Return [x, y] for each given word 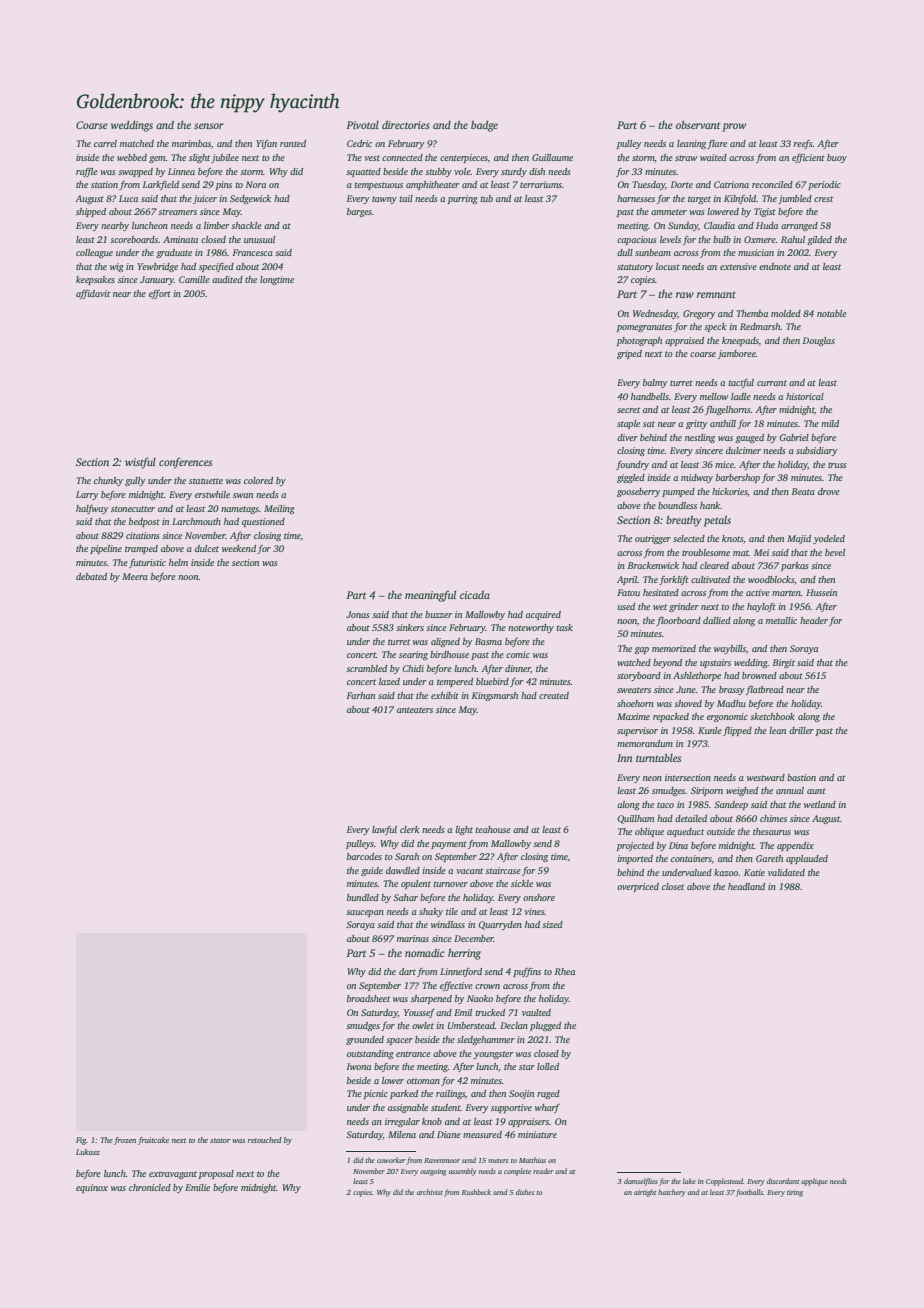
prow [734, 127]
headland [746, 886]
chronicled [150, 1187]
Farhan [361, 695]
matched [137, 143]
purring [463, 199]
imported [635, 859]
